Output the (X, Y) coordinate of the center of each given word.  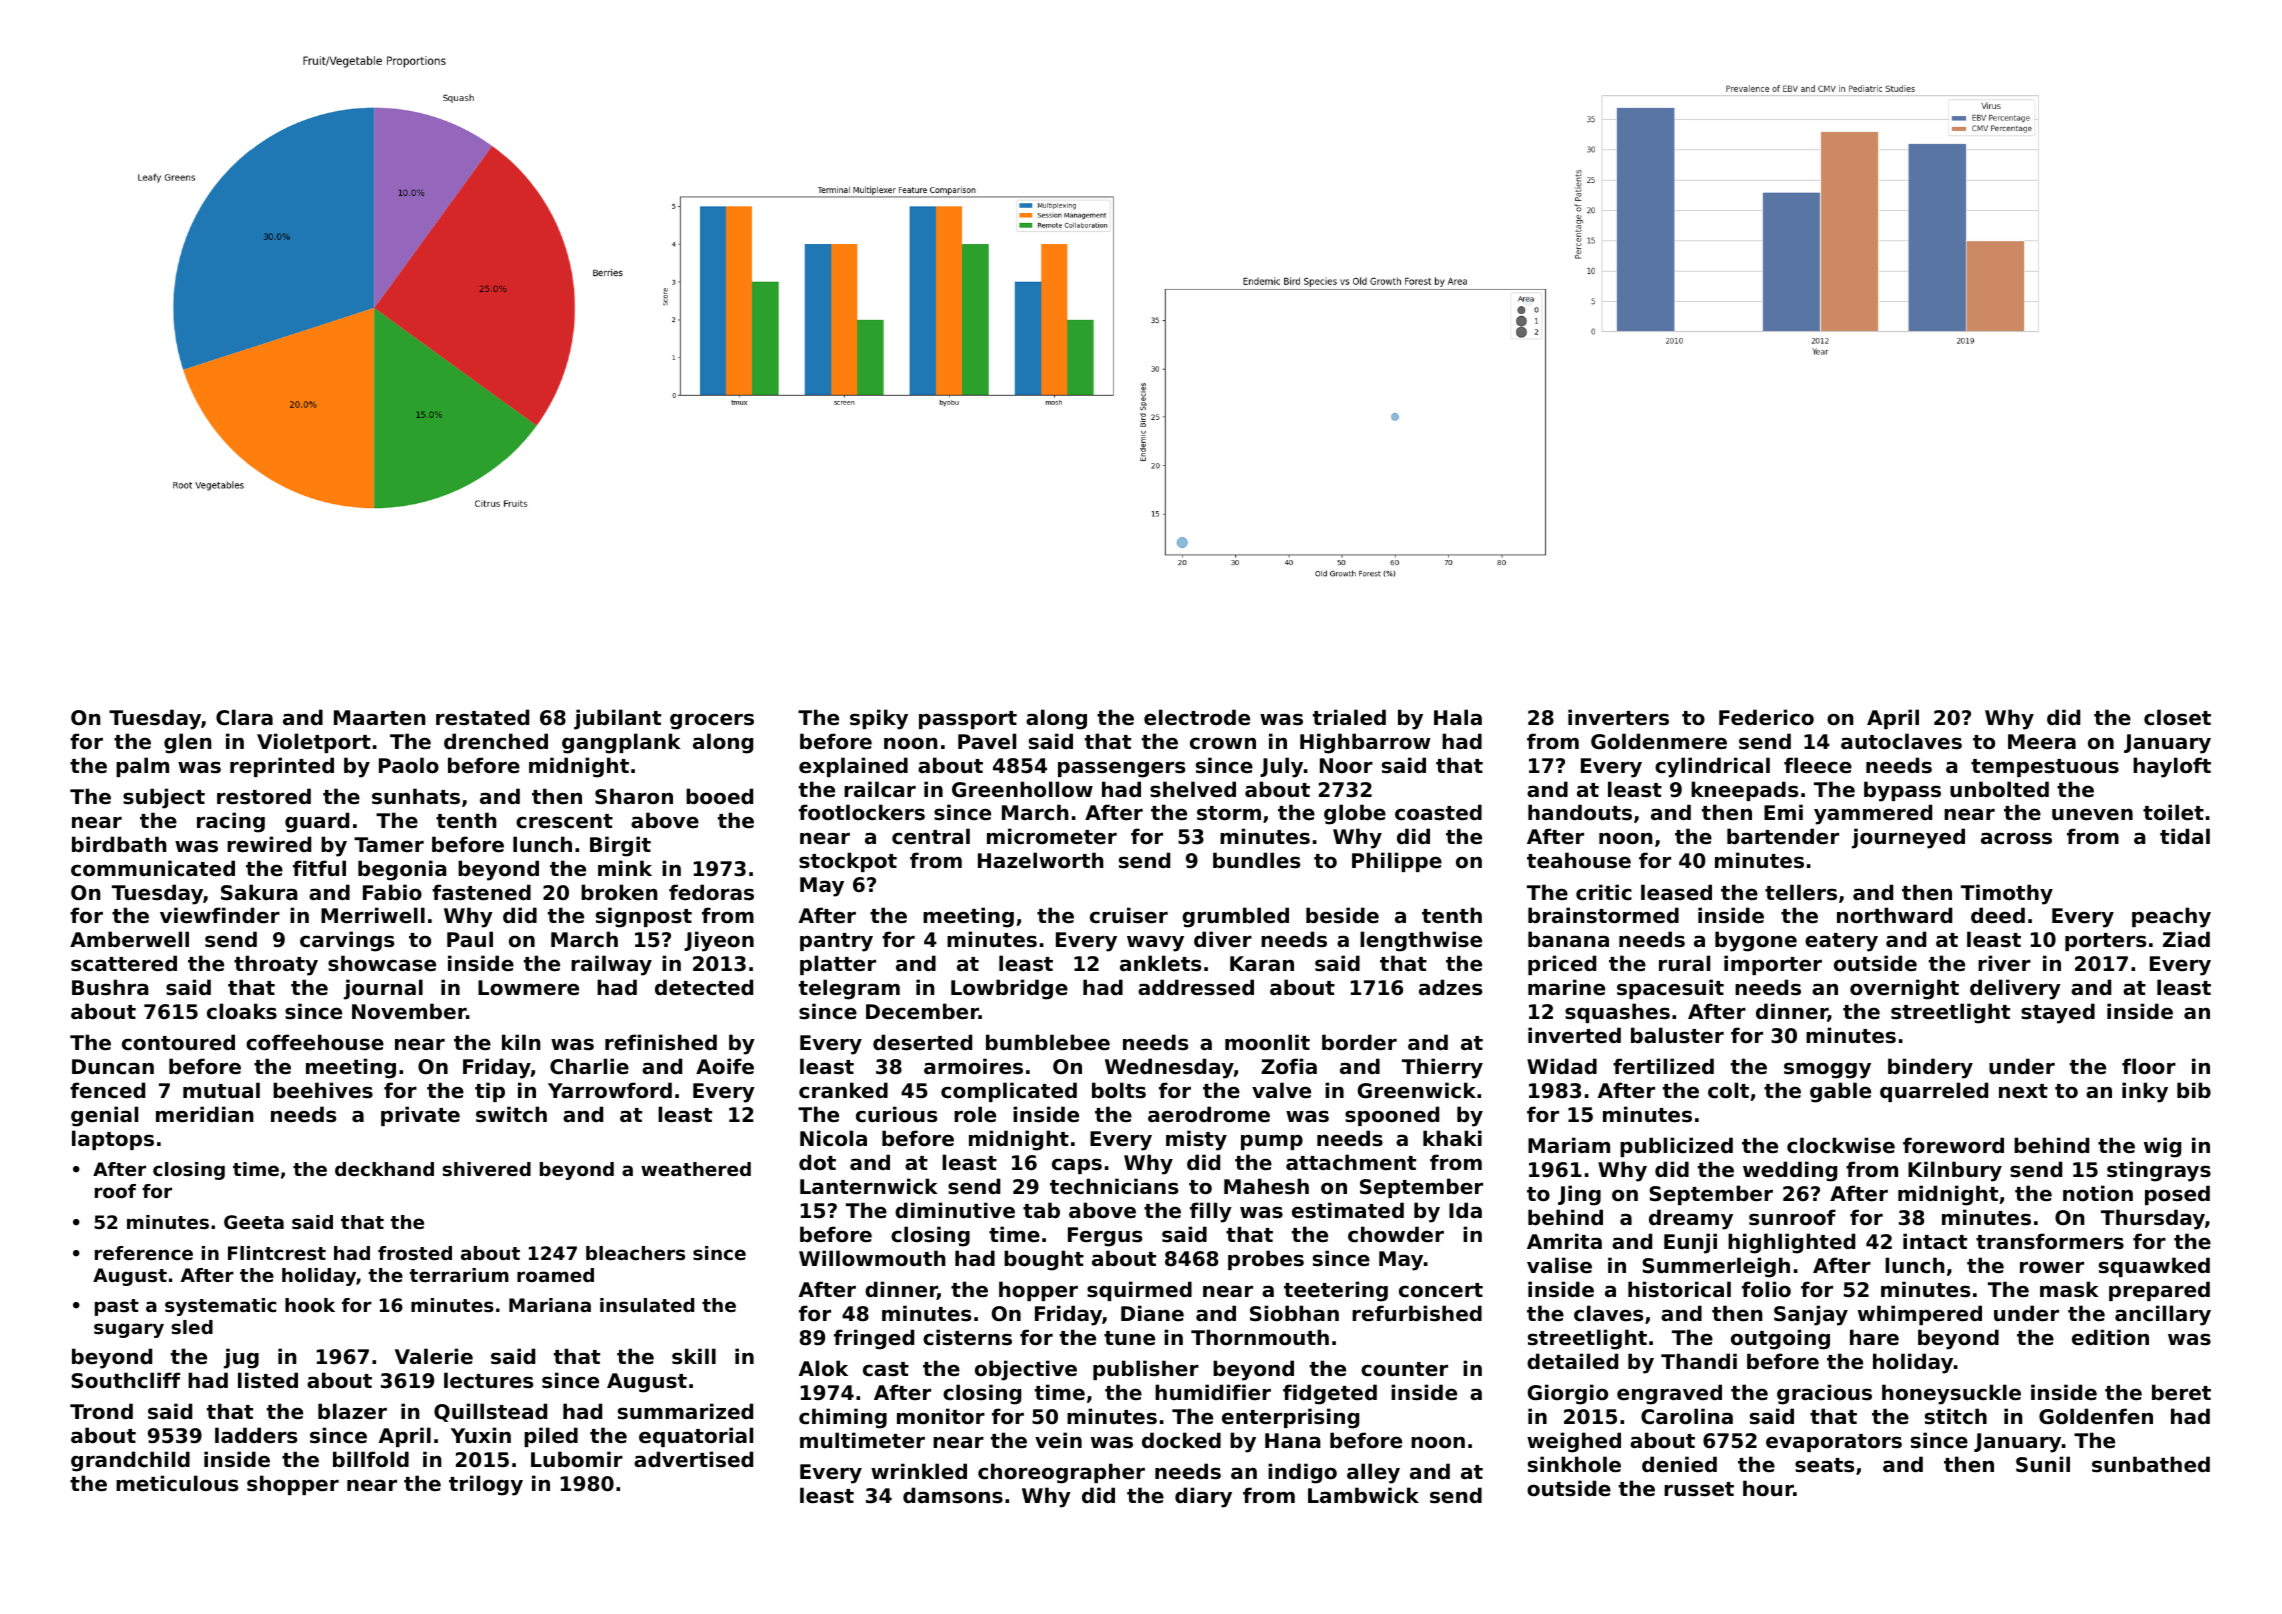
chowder (1396, 1234)
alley (1373, 1473)
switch (511, 1114)
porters (2105, 942)
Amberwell (129, 939)
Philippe (1397, 862)
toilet (2173, 812)
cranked (843, 1090)
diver (1223, 939)
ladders (256, 1435)
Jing (1579, 1195)
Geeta (254, 1222)
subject (164, 798)
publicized (1676, 1147)
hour (1768, 1488)
